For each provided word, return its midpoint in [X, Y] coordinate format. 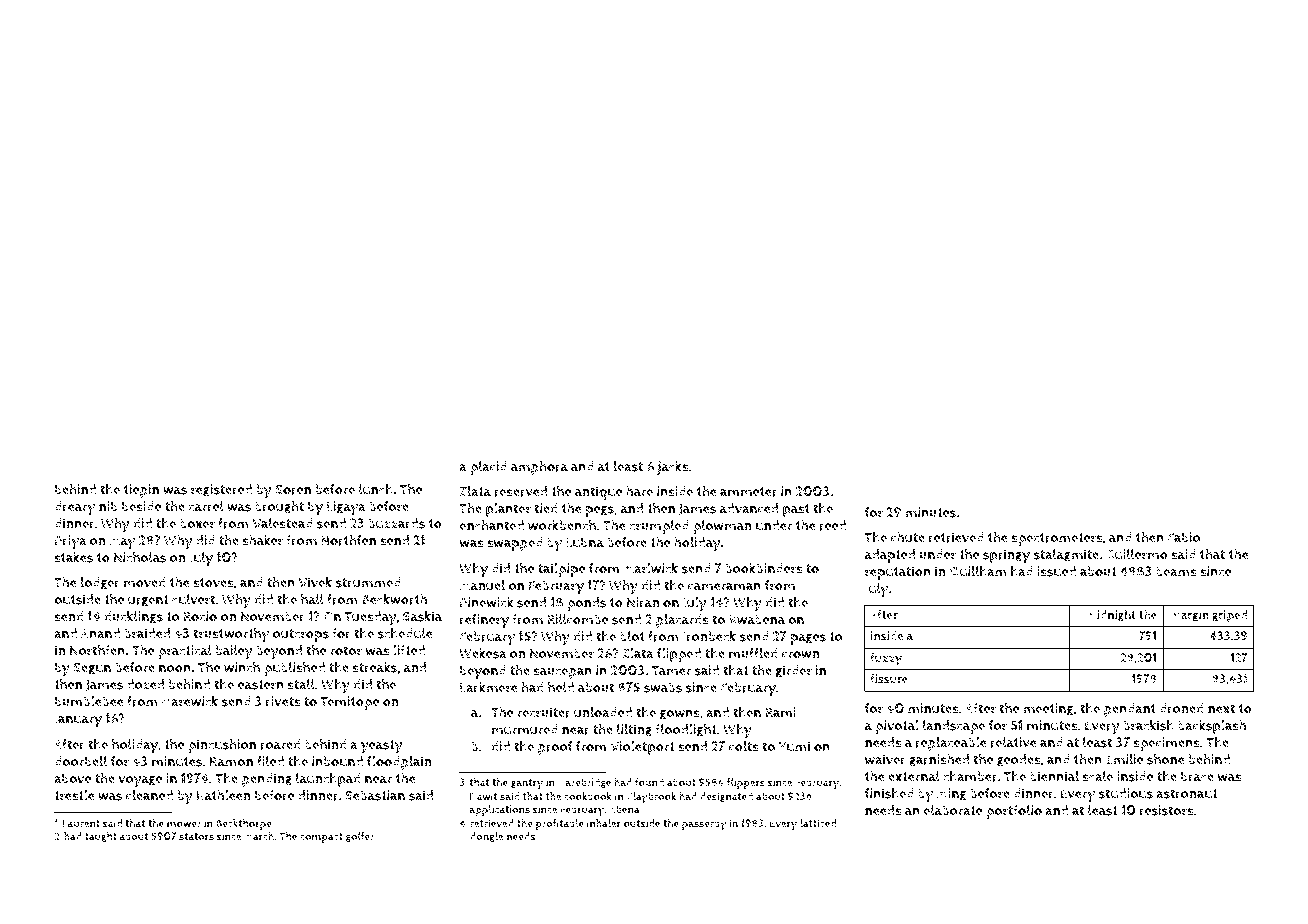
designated [726, 797]
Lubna [585, 542]
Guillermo [1137, 554]
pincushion [222, 746]
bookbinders [764, 568]
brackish [1148, 725]
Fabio [1184, 537]
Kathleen [224, 795]
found [649, 782]
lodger [100, 583]
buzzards [396, 523]
